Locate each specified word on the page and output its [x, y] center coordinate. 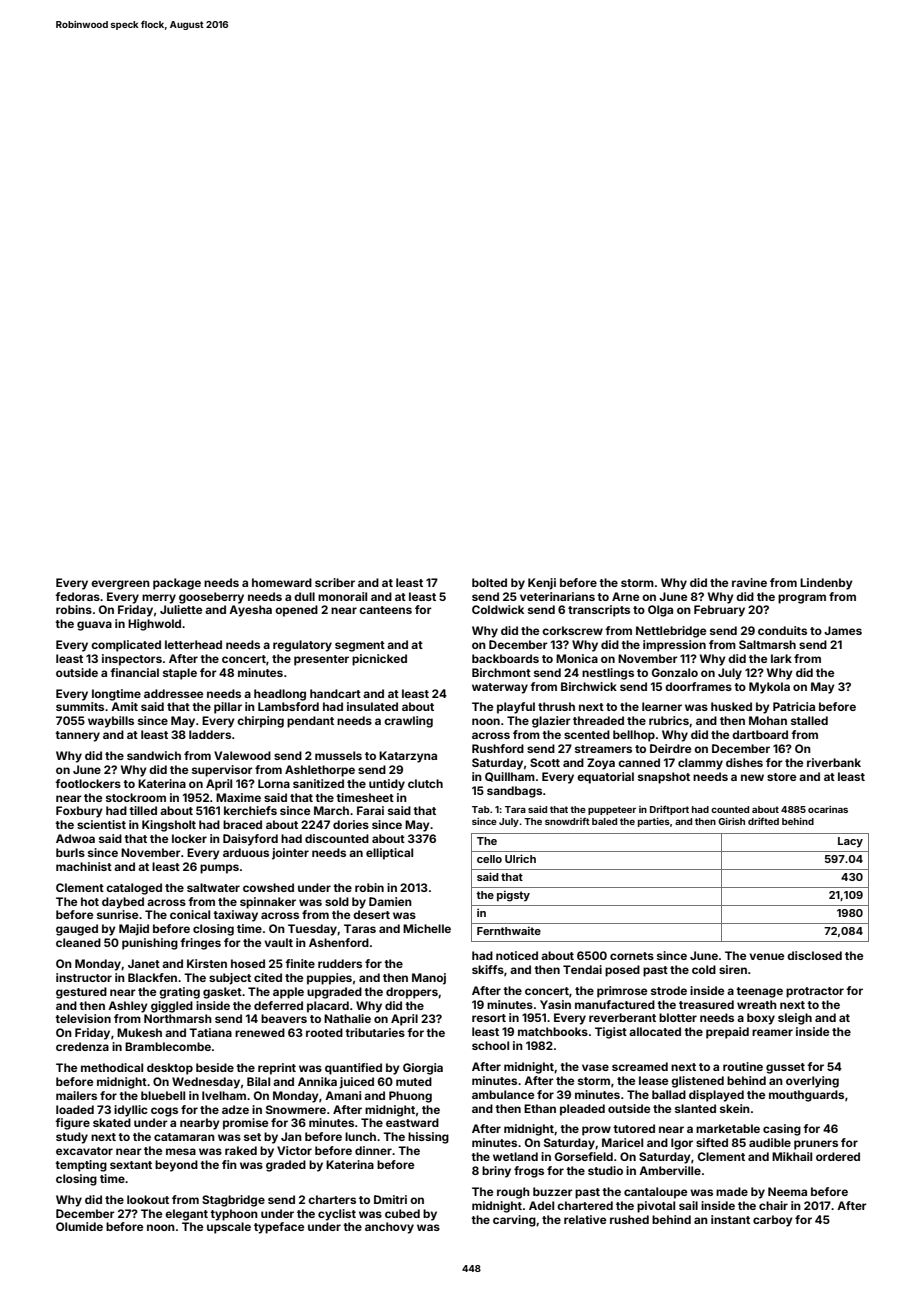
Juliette [181, 609]
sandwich [154, 755]
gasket [222, 993]
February [719, 611]
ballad [669, 1094]
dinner [373, 1150]
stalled [809, 720]
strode [669, 990]
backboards [505, 658]
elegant [186, 1215]
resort [489, 1018]
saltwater [213, 887]
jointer [290, 854]
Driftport [669, 810]
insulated [372, 706]
